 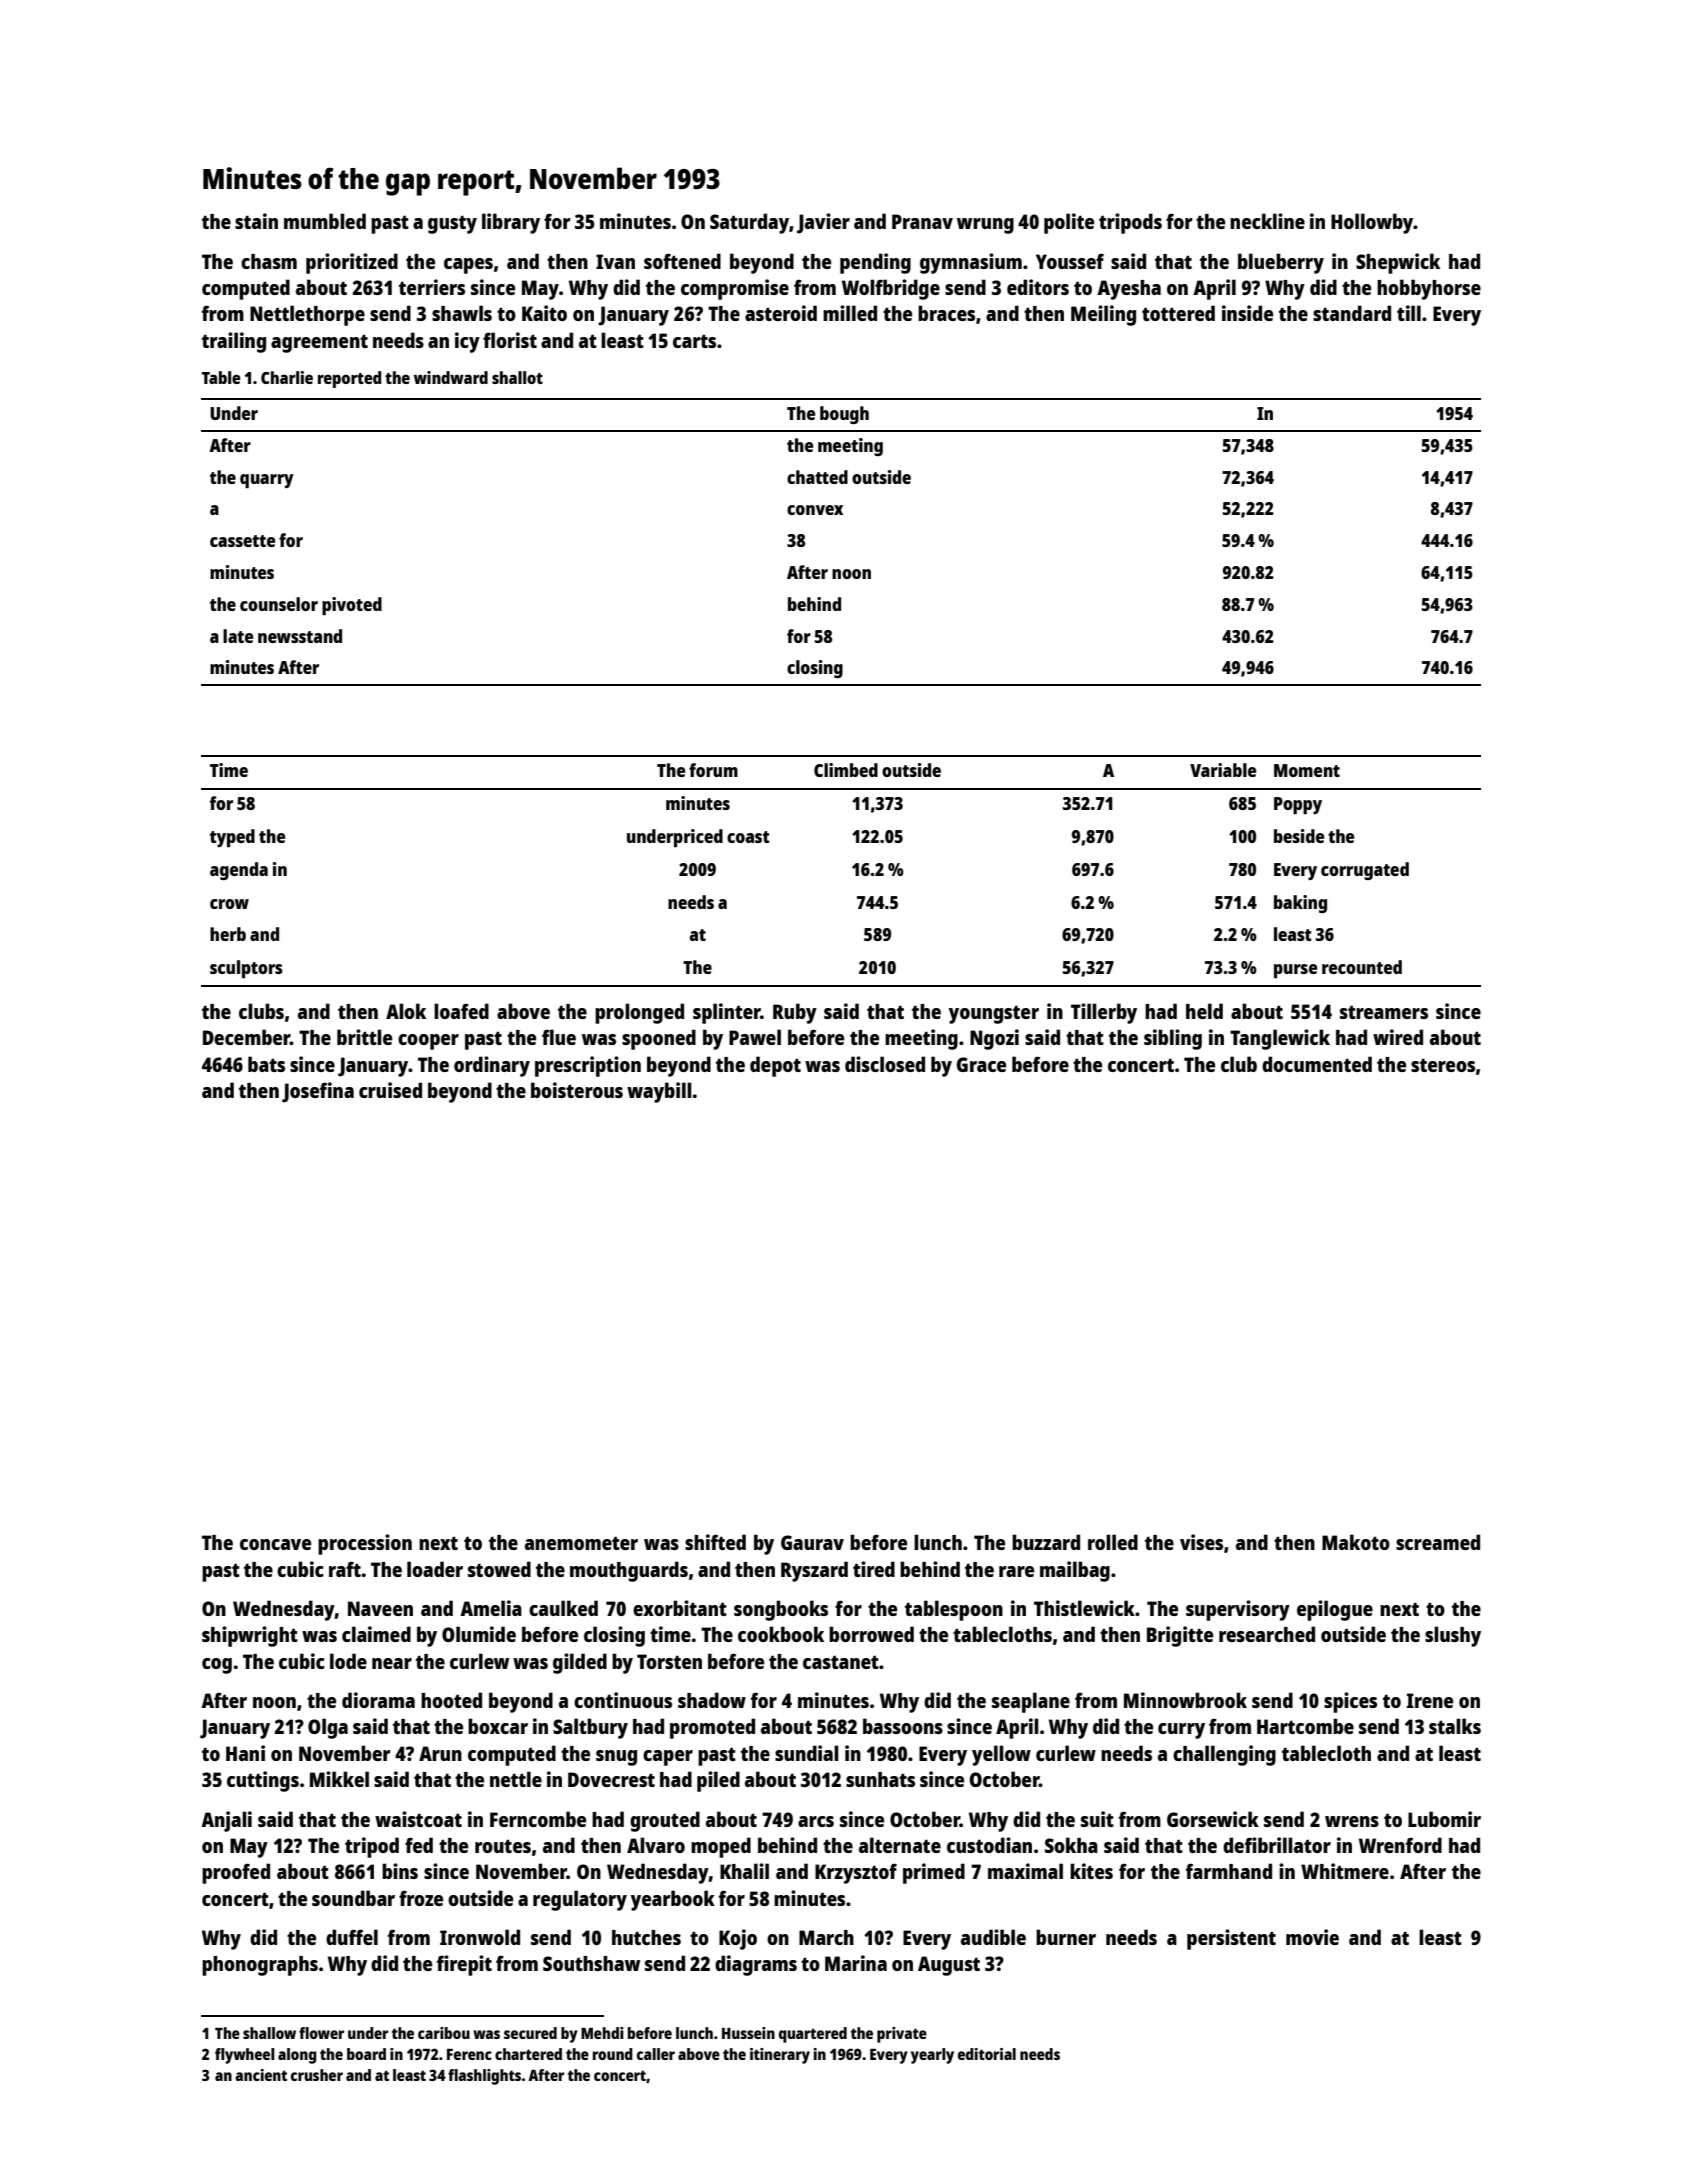 What do you see at coordinates (517, 377) in the document?
I see `shallot` at bounding box center [517, 377].
